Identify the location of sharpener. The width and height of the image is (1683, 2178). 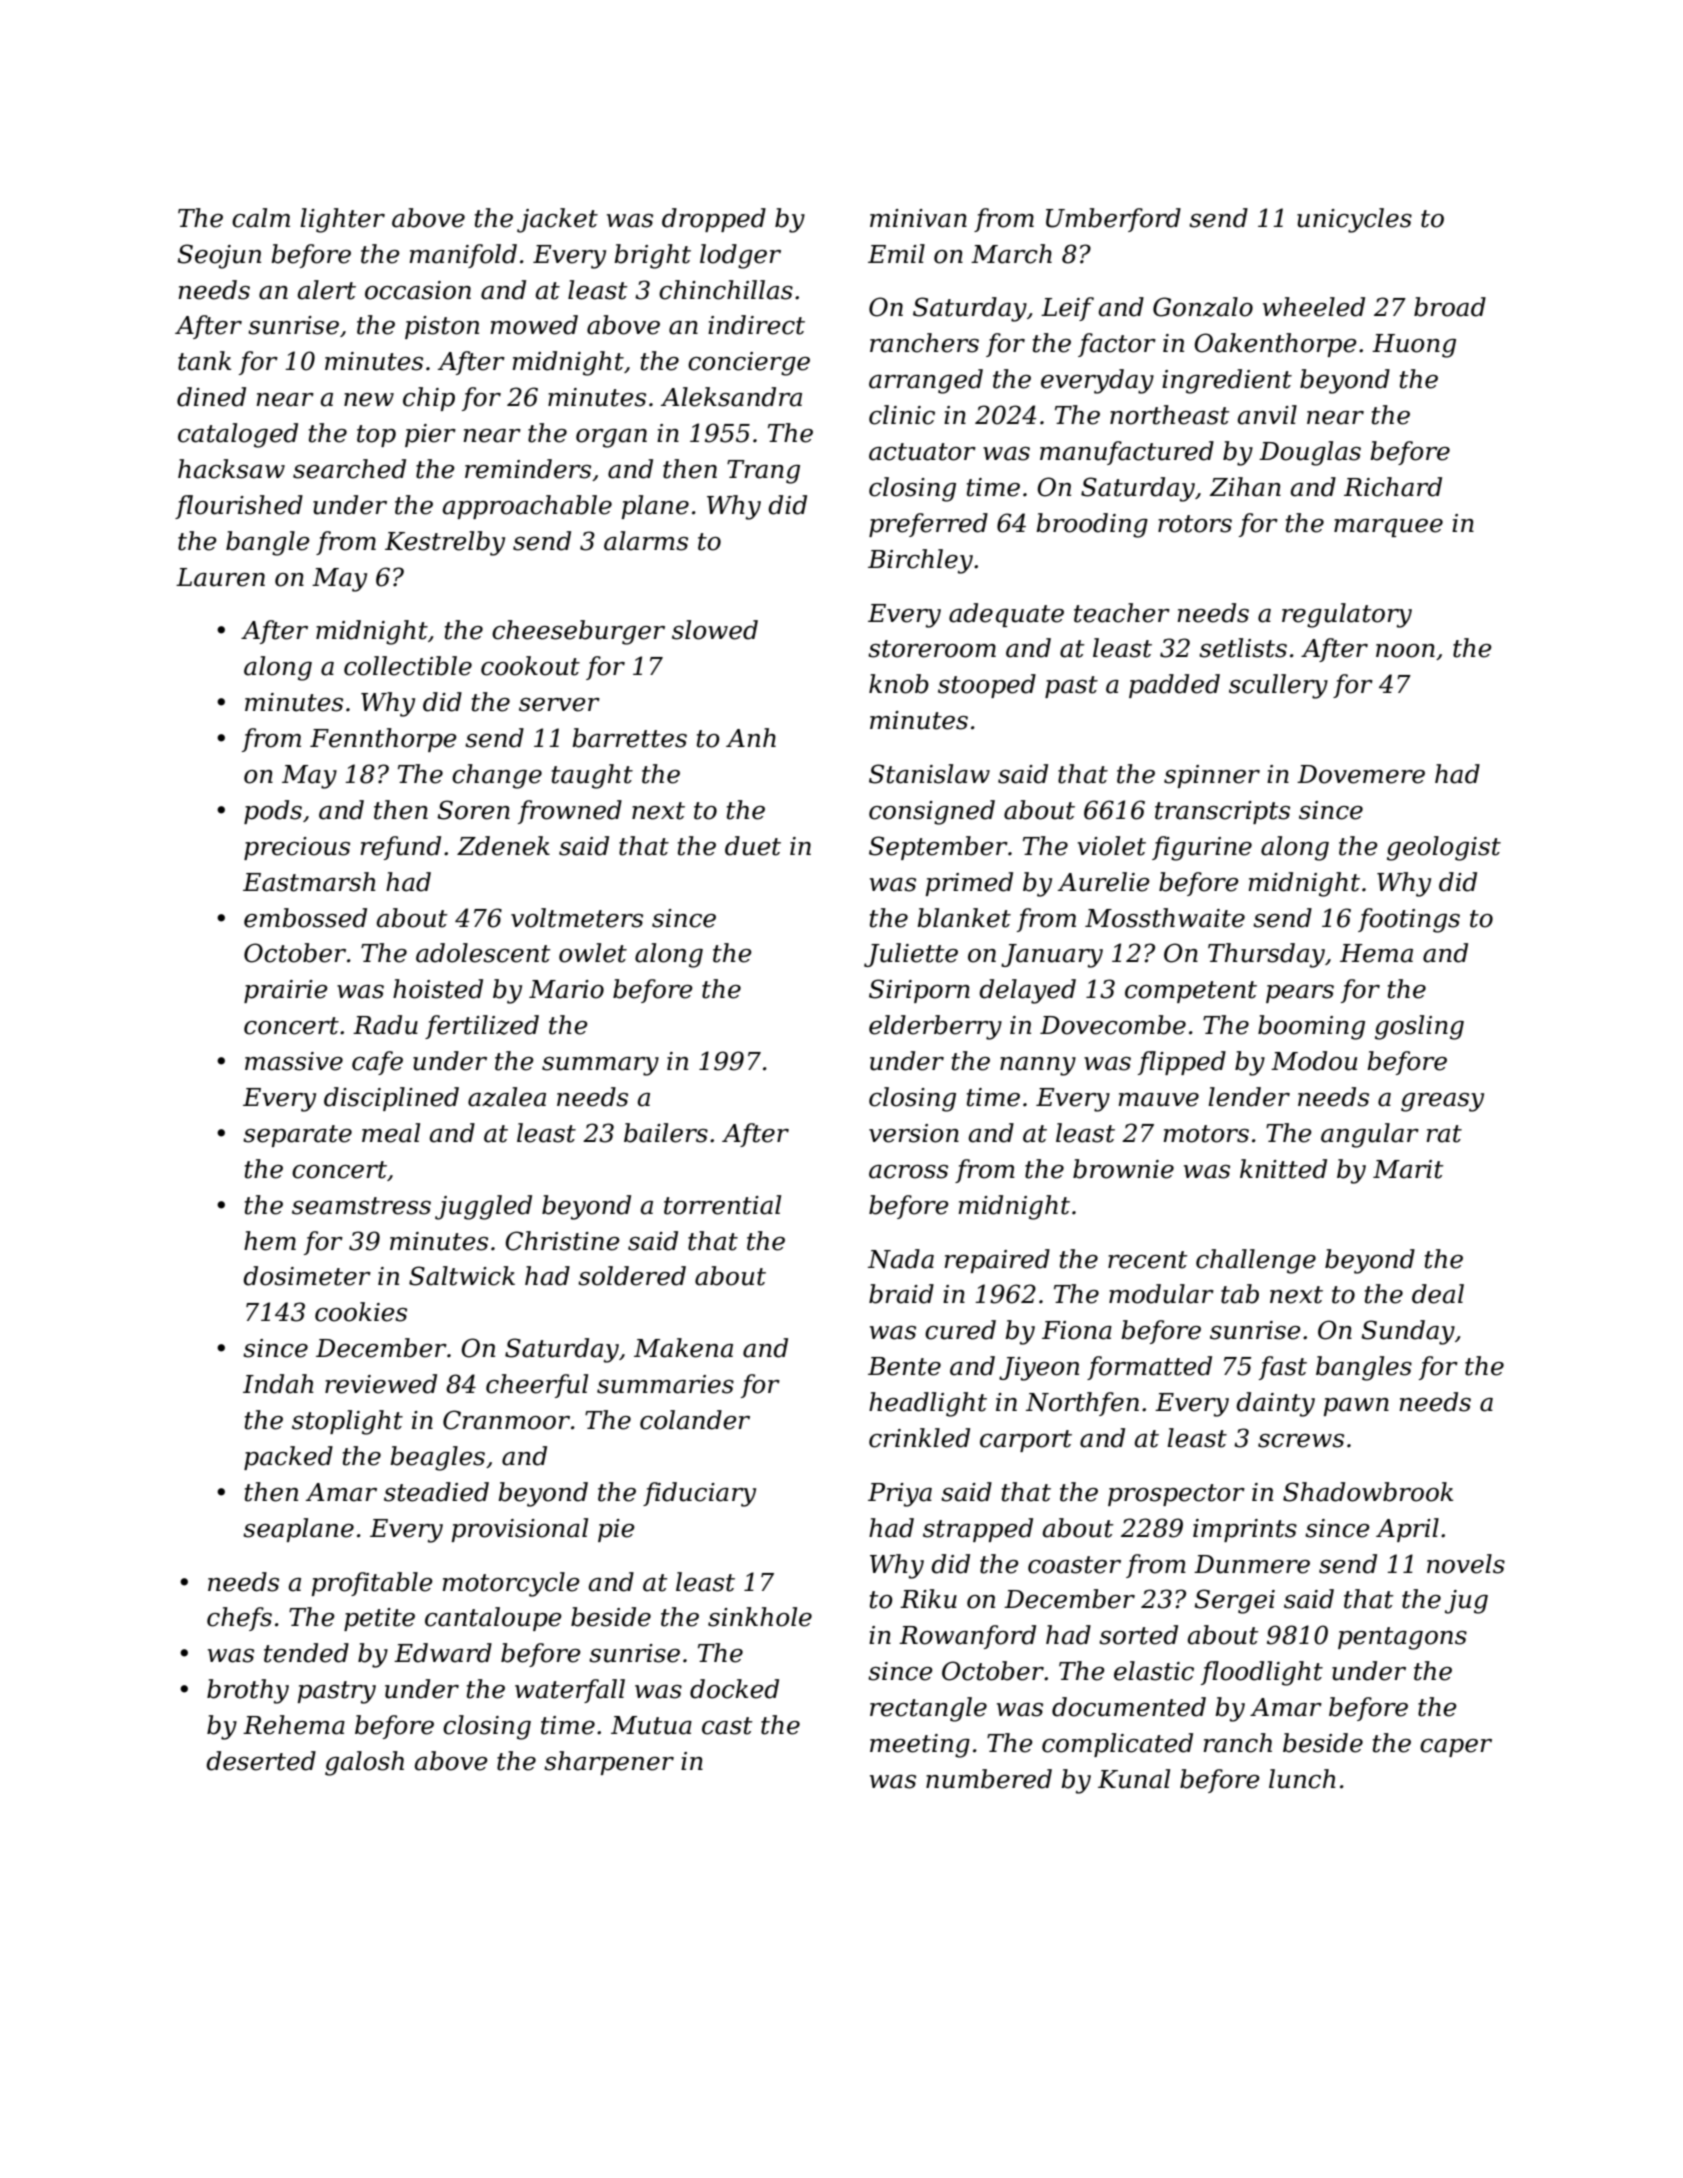
(609, 1763).
